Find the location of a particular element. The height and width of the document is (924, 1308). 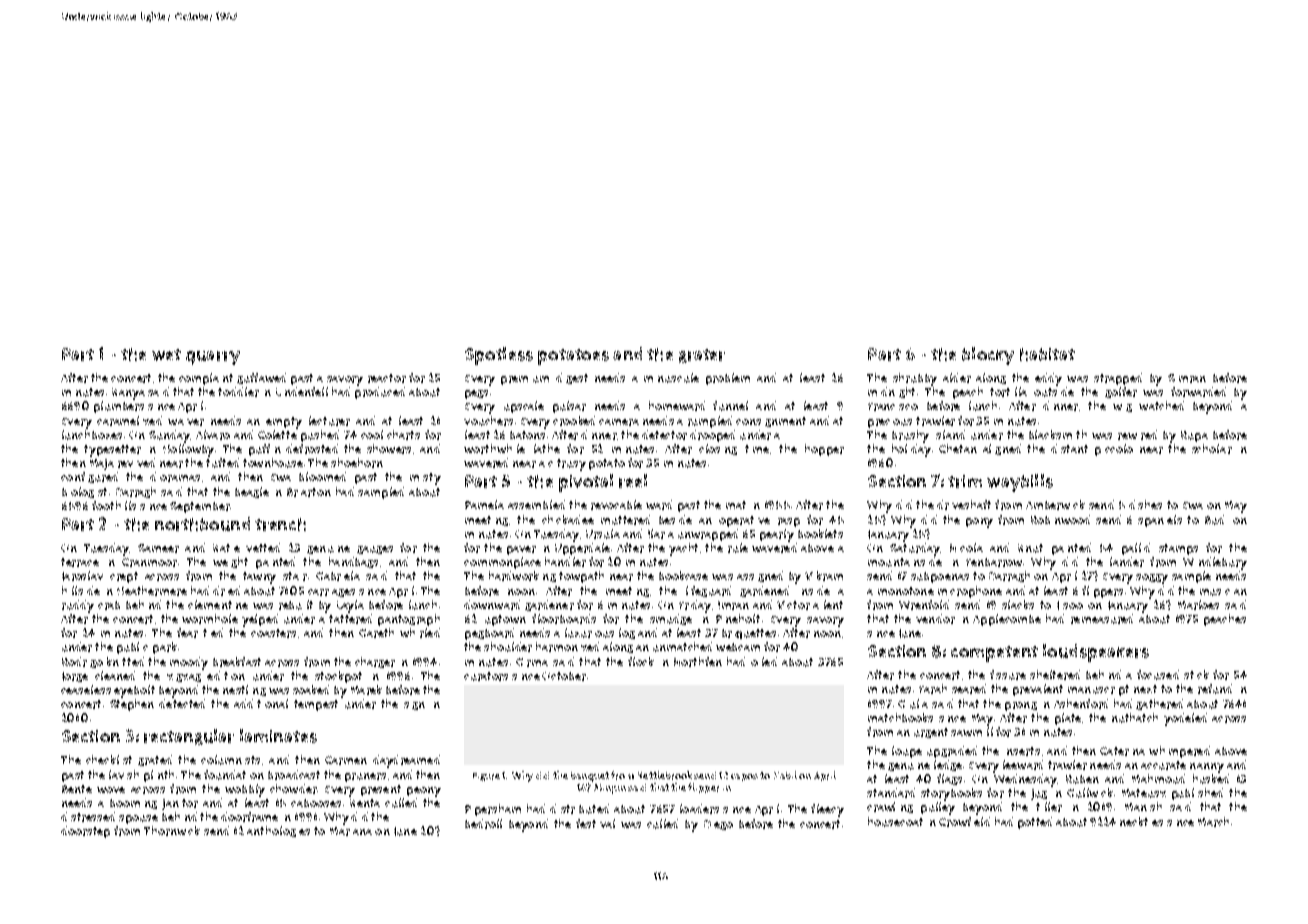

watched is located at coordinates (1161, 405).
